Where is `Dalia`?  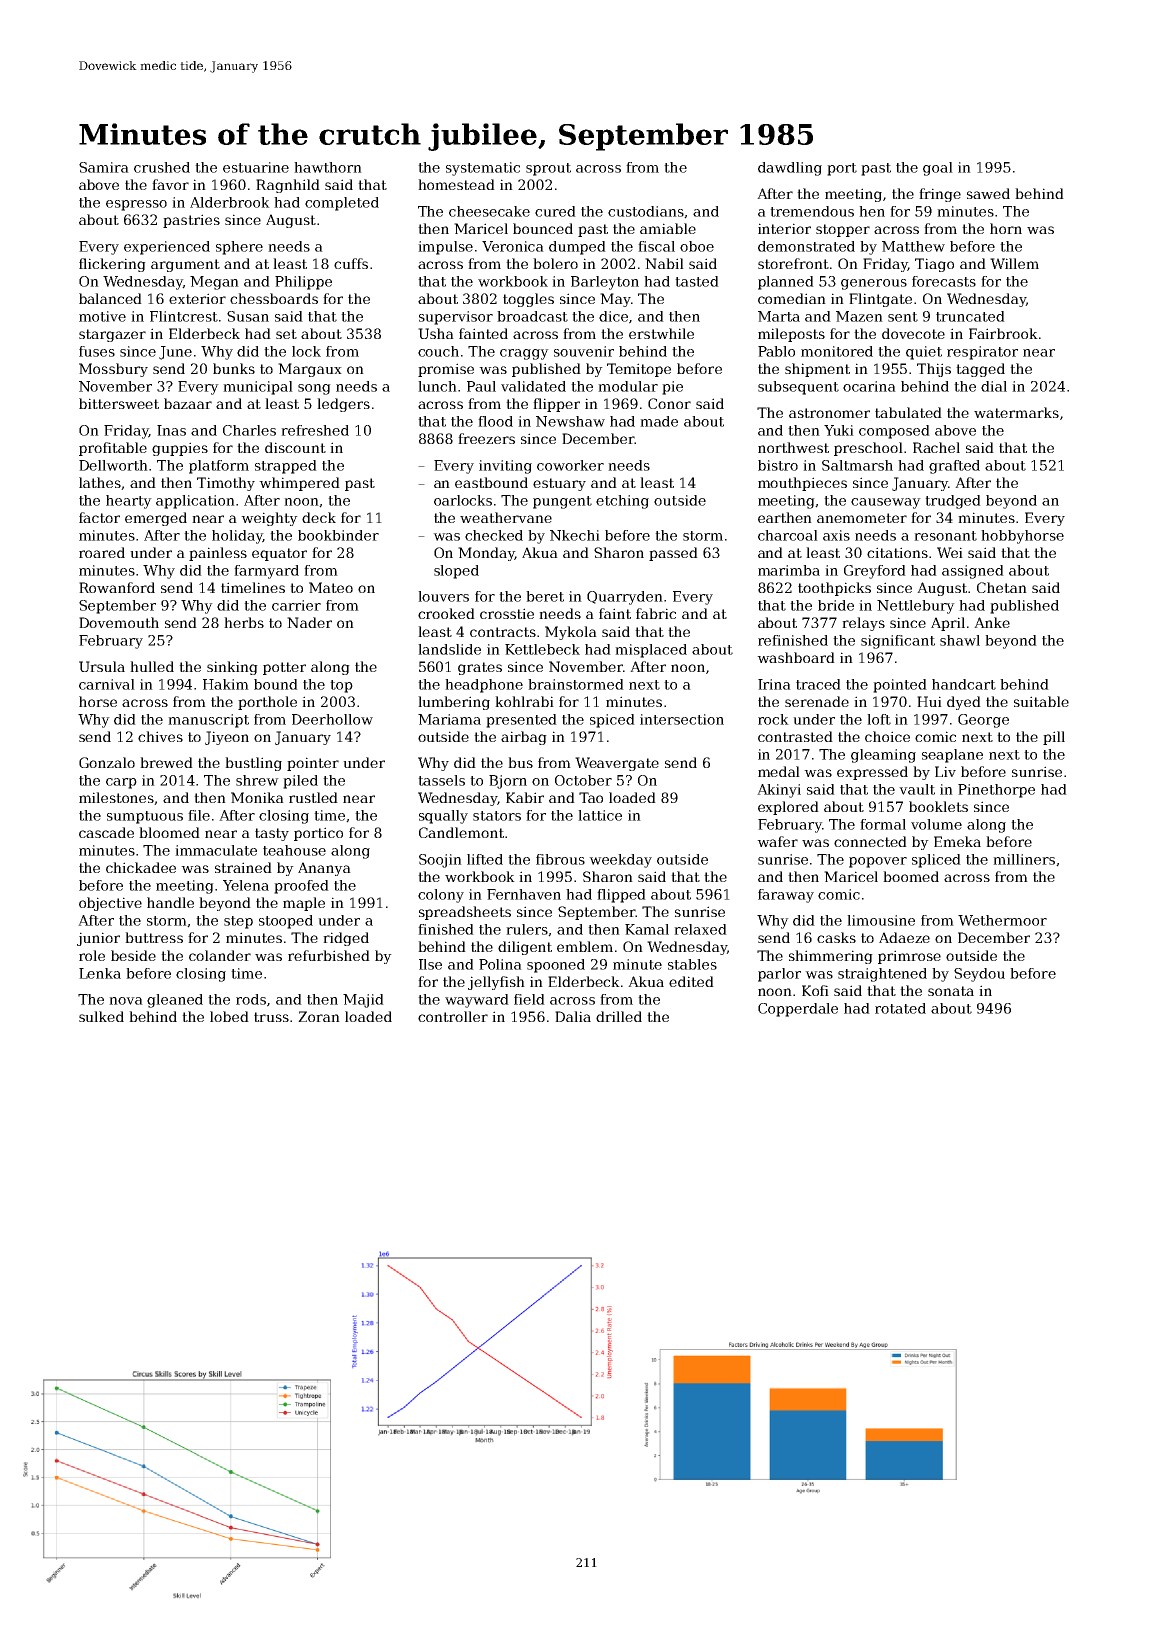 Dalia is located at coordinates (573, 1016).
